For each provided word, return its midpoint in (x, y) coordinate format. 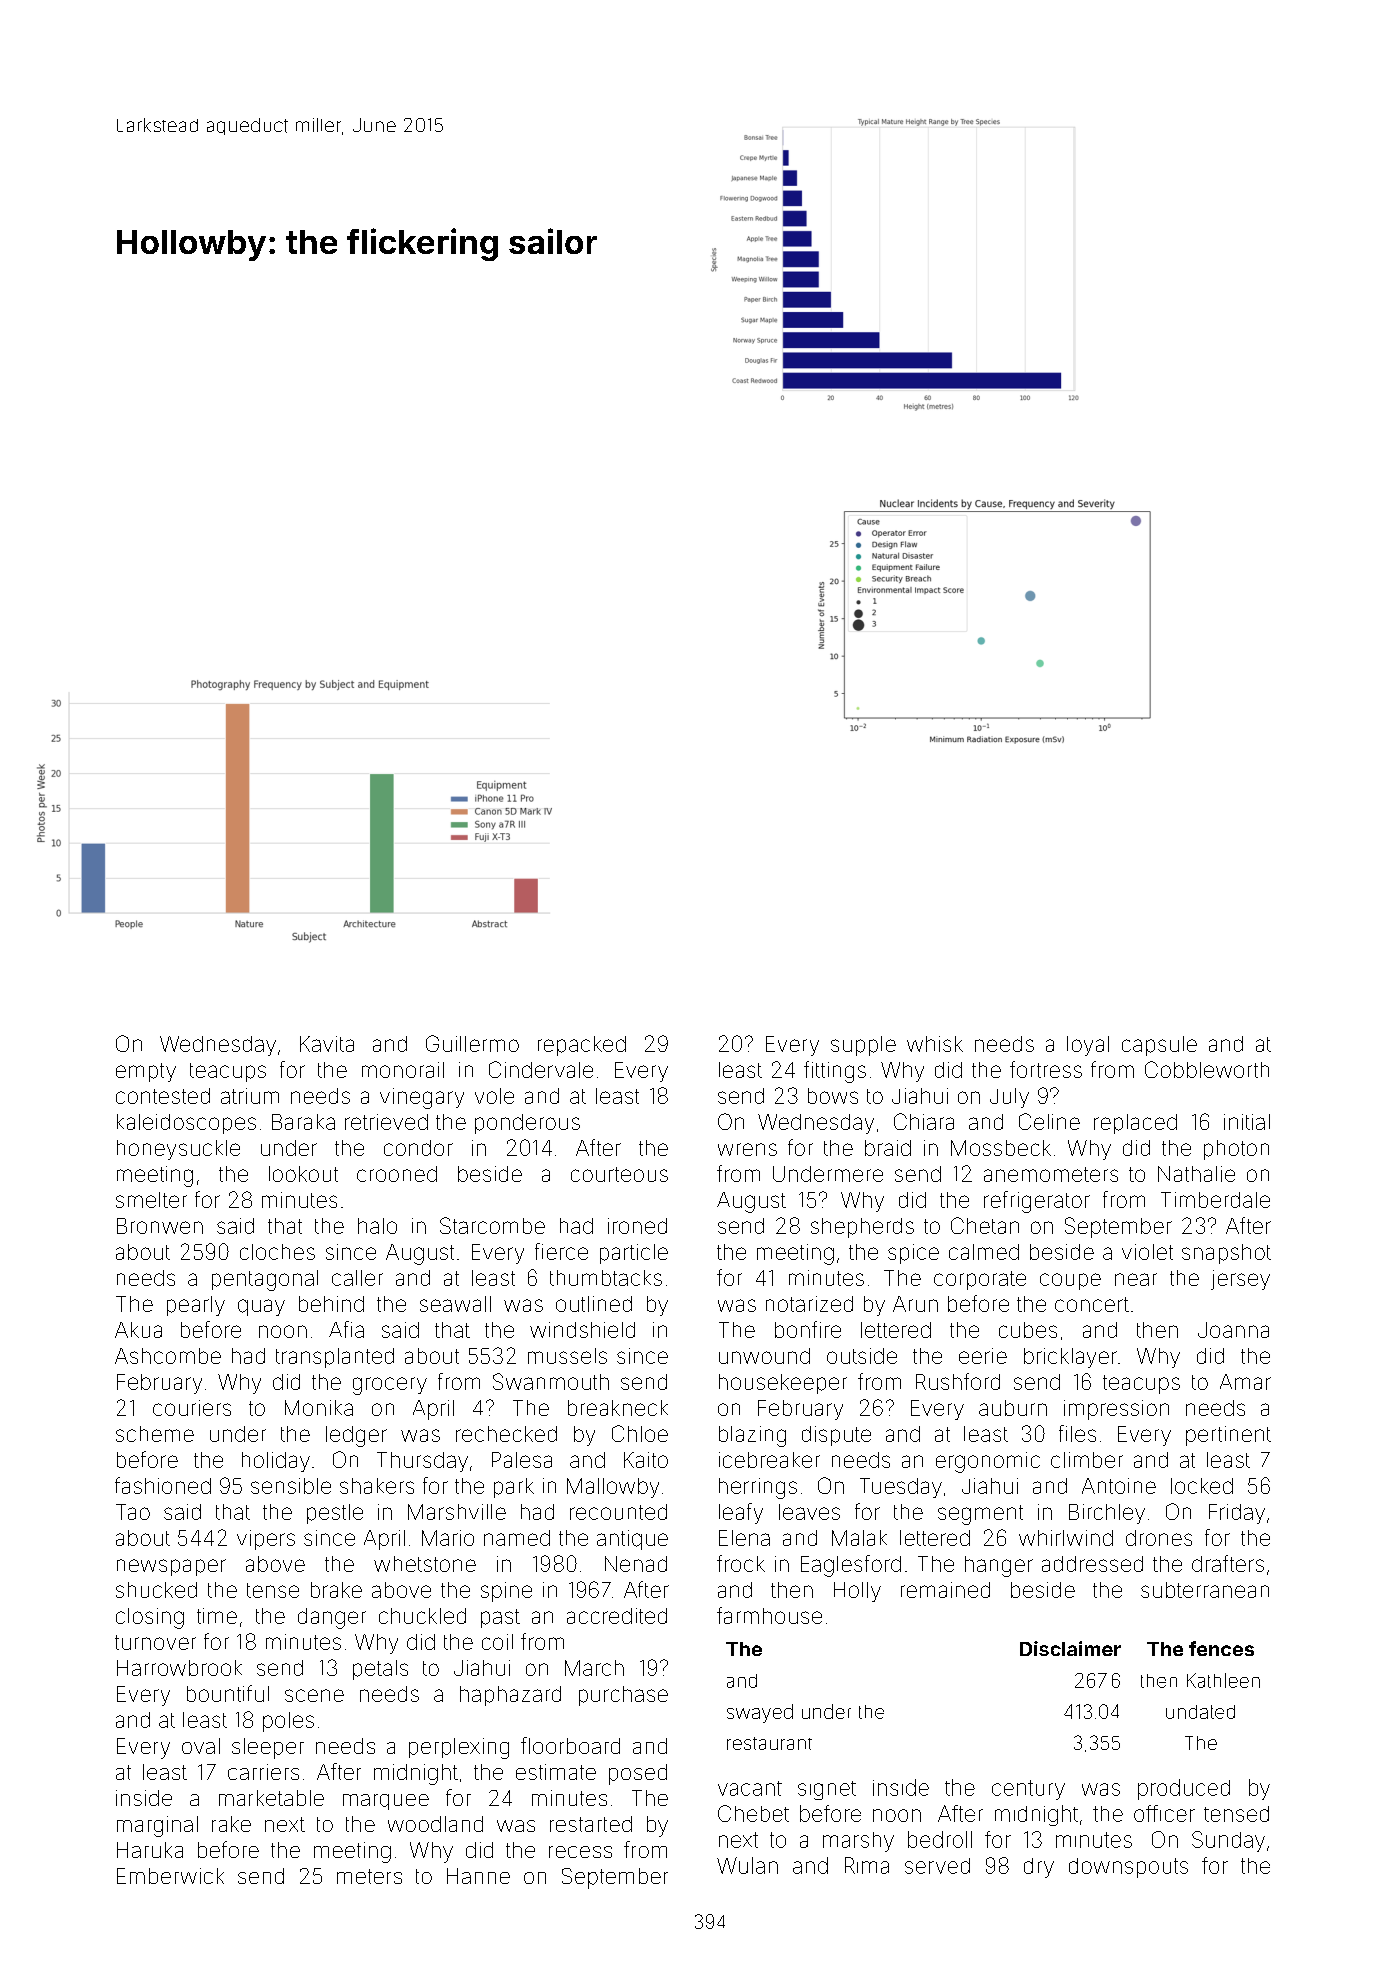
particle (634, 1254)
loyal (1088, 1046)
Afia (346, 1329)
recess (580, 1852)
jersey (1240, 1280)
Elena (744, 1538)
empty (146, 1072)
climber (1087, 1460)
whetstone (425, 1564)
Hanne (478, 1876)
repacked (582, 1046)
